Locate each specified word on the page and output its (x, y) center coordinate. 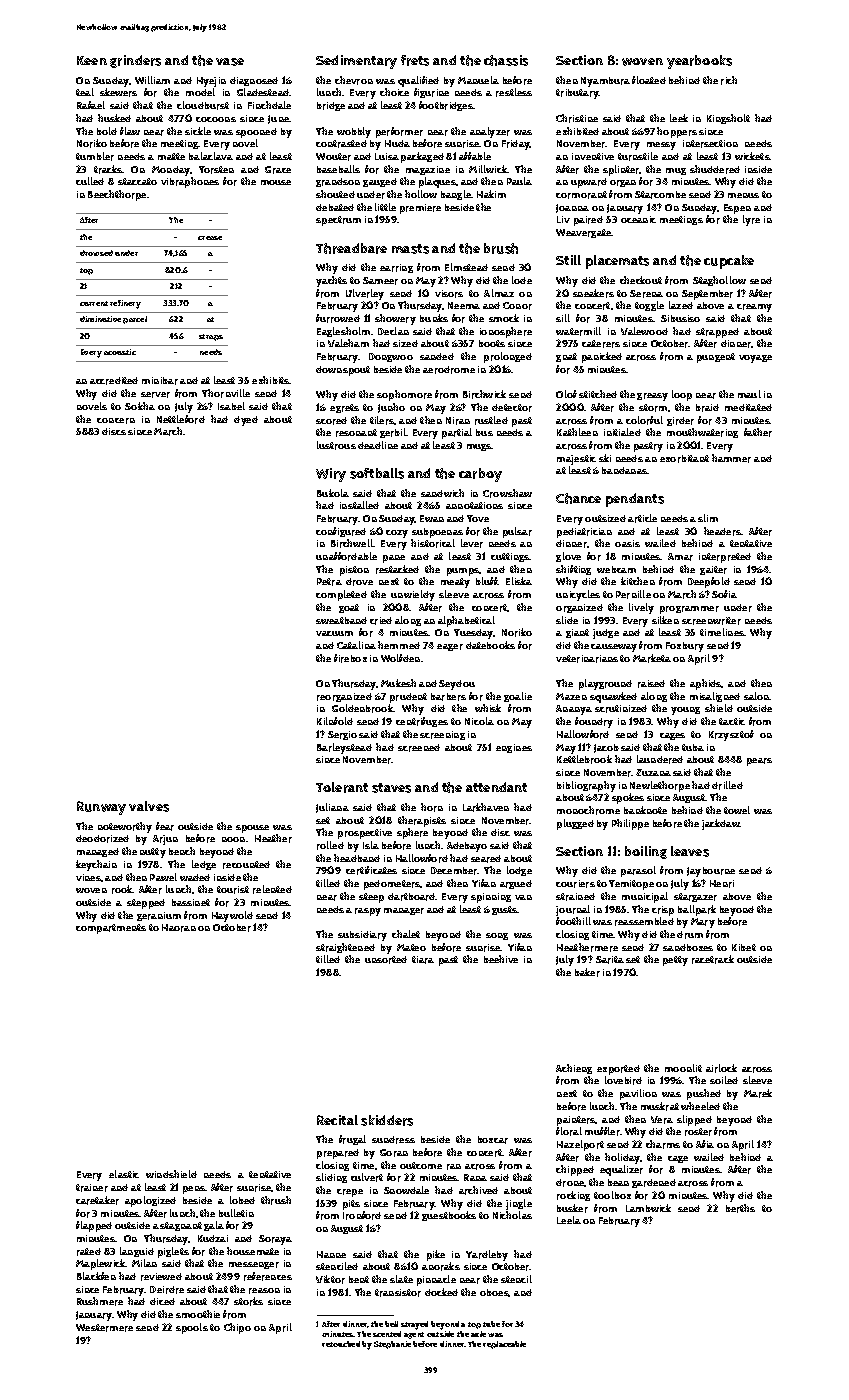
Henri (722, 884)
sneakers (593, 293)
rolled (330, 845)
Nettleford (181, 419)
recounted (246, 865)
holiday (623, 1158)
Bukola (333, 493)
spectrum (338, 221)
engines (514, 748)
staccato (137, 181)
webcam (616, 569)
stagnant (181, 1226)
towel (737, 810)
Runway (101, 808)
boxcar (493, 1140)
